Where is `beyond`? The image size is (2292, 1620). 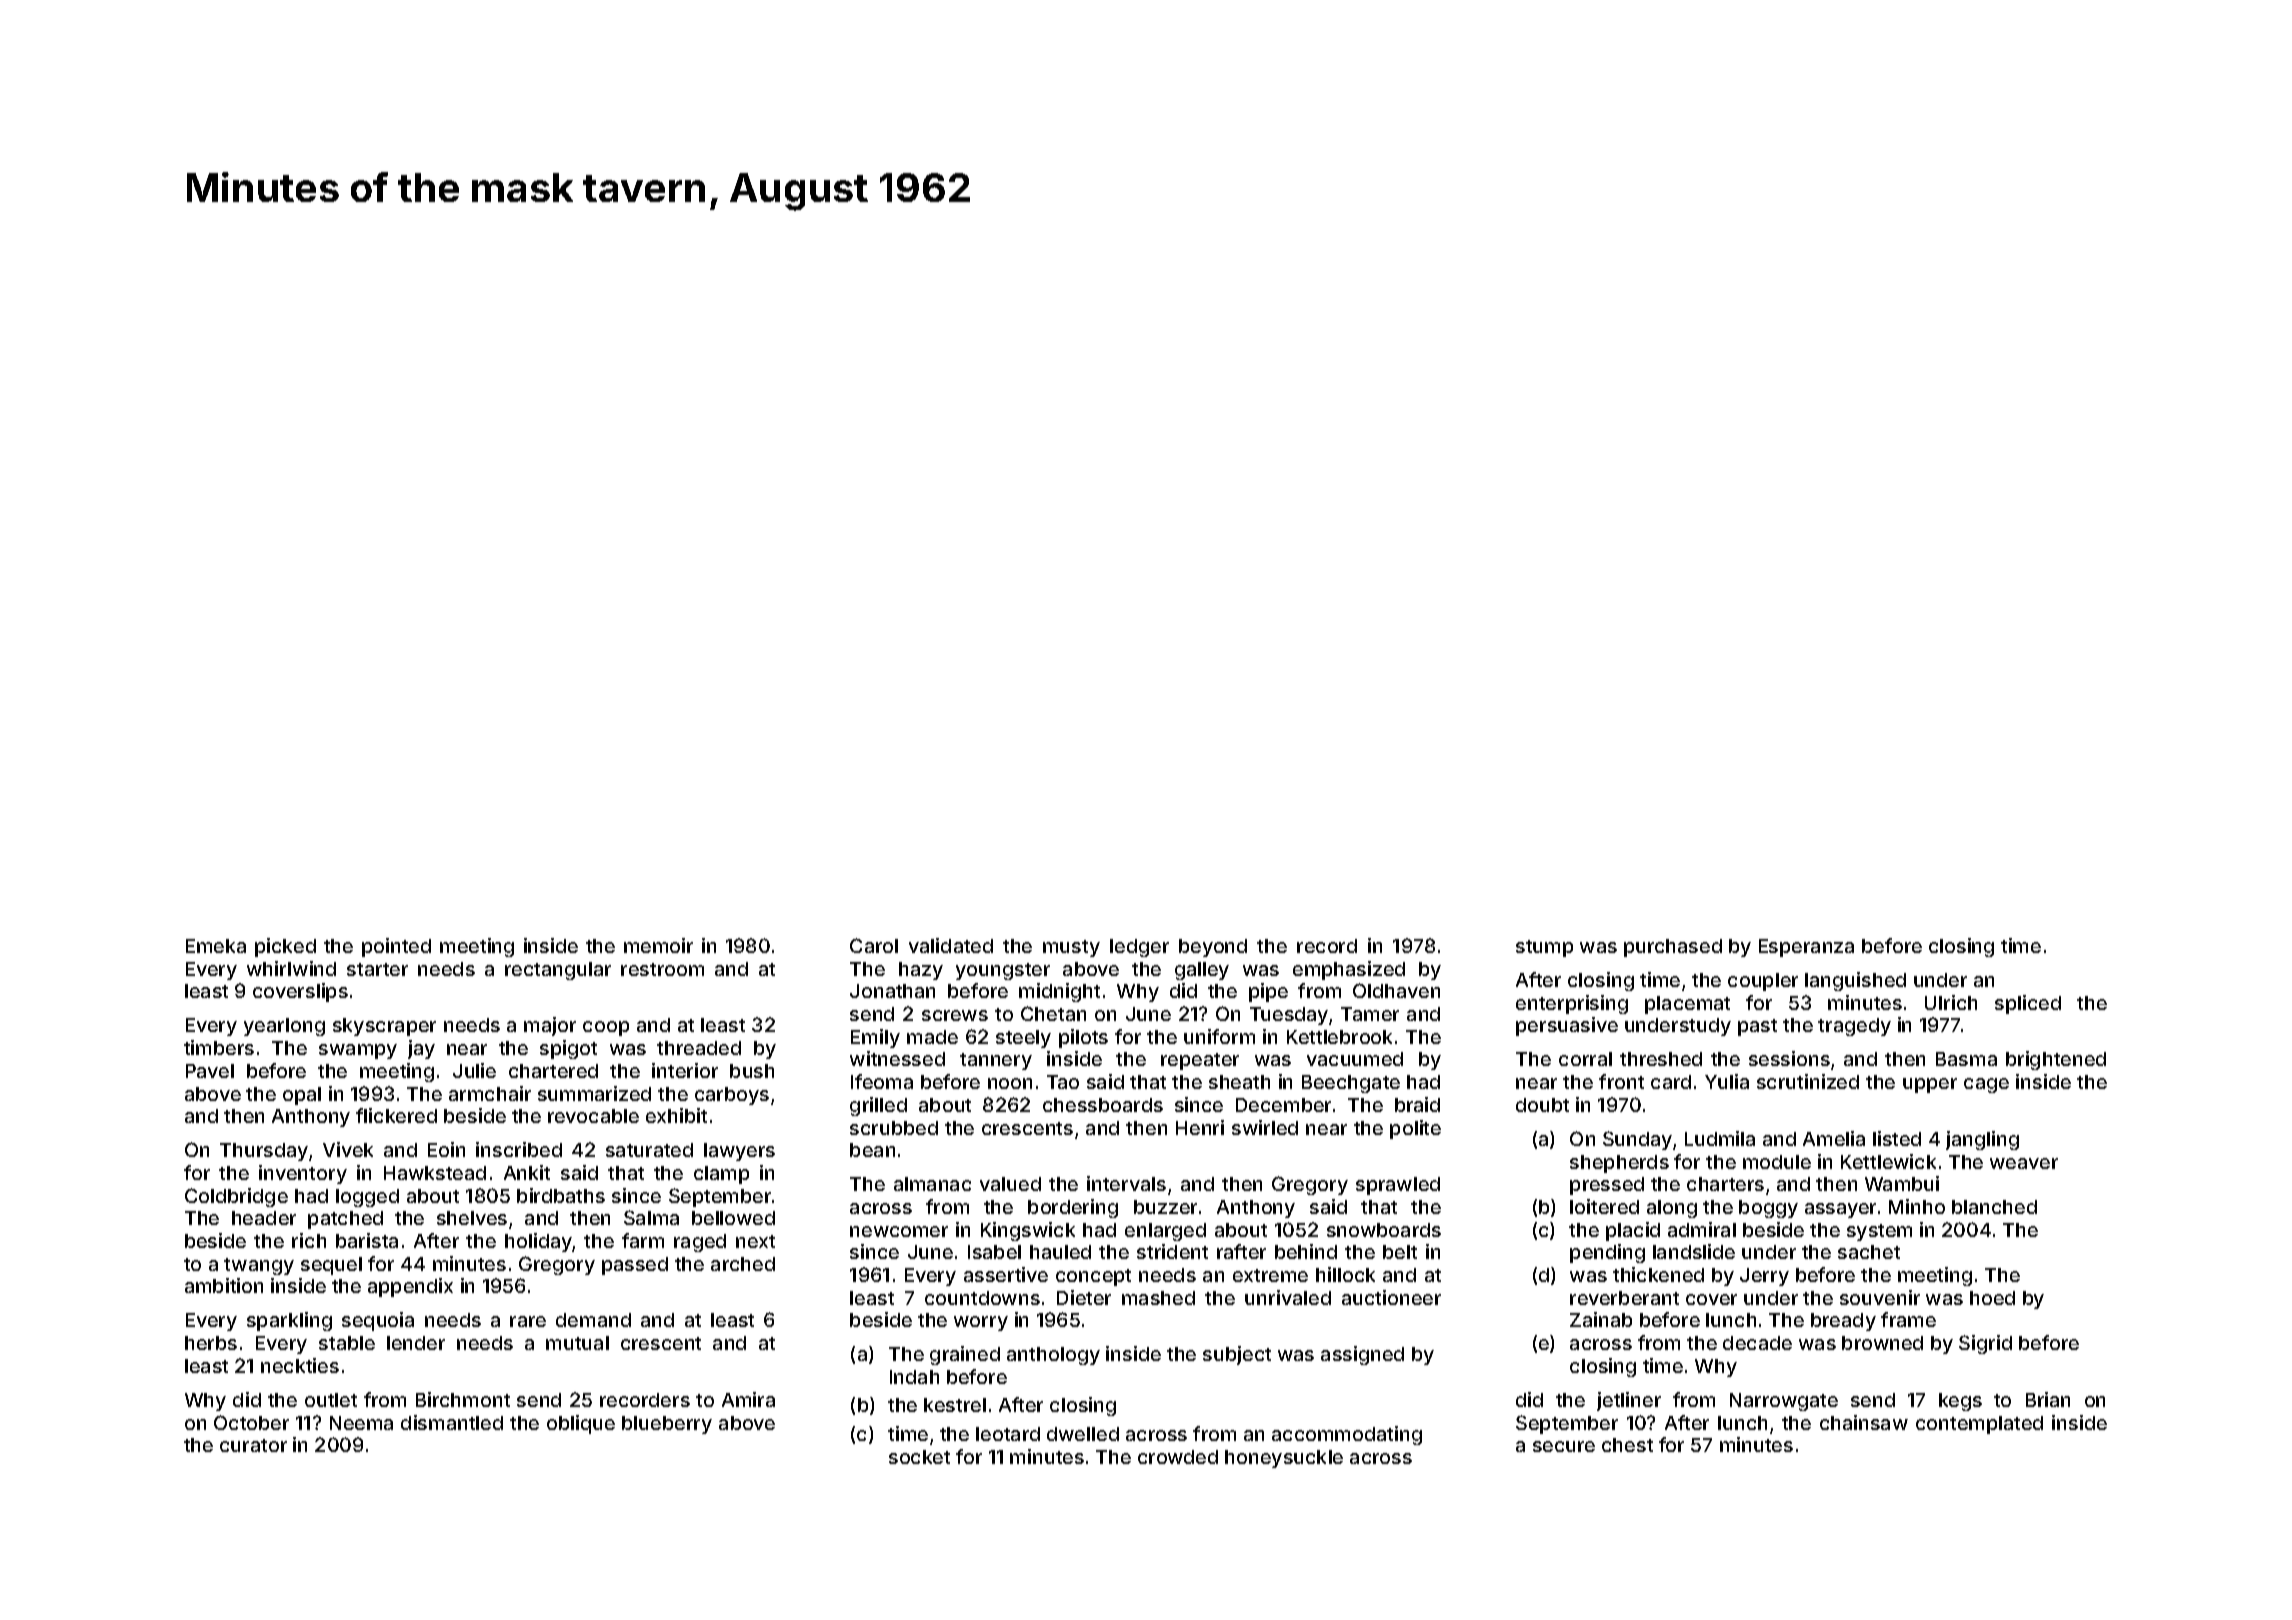 beyond is located at coordinates (1213, 948).
